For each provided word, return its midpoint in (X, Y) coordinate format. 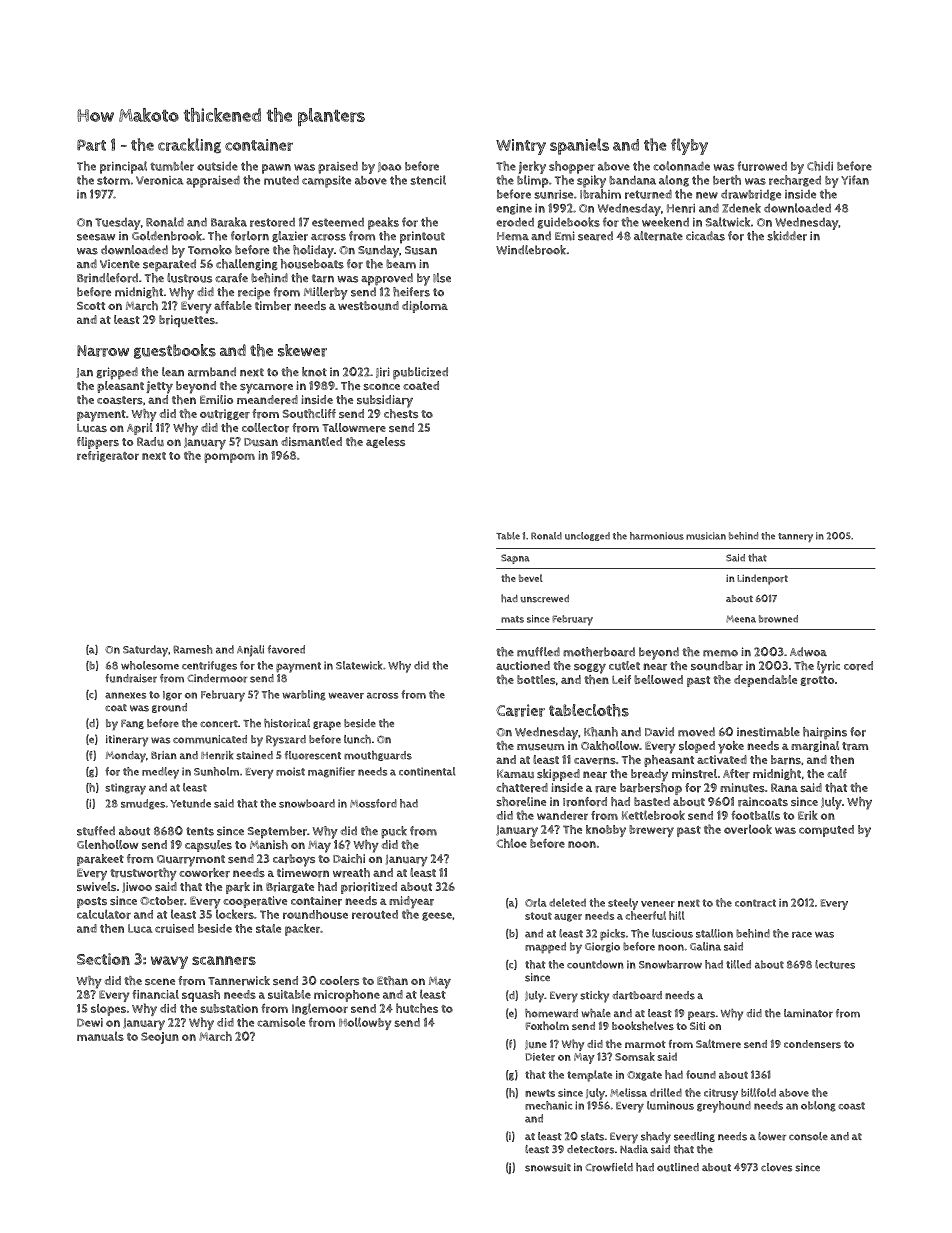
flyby (689, 146)
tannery (795, 537)
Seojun (160, 1038)
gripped (117, 373)
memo (720, 653)
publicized (420, 373)
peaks (383, 223)
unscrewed (544, 599)
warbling (304, 695)
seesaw (96, 237)
